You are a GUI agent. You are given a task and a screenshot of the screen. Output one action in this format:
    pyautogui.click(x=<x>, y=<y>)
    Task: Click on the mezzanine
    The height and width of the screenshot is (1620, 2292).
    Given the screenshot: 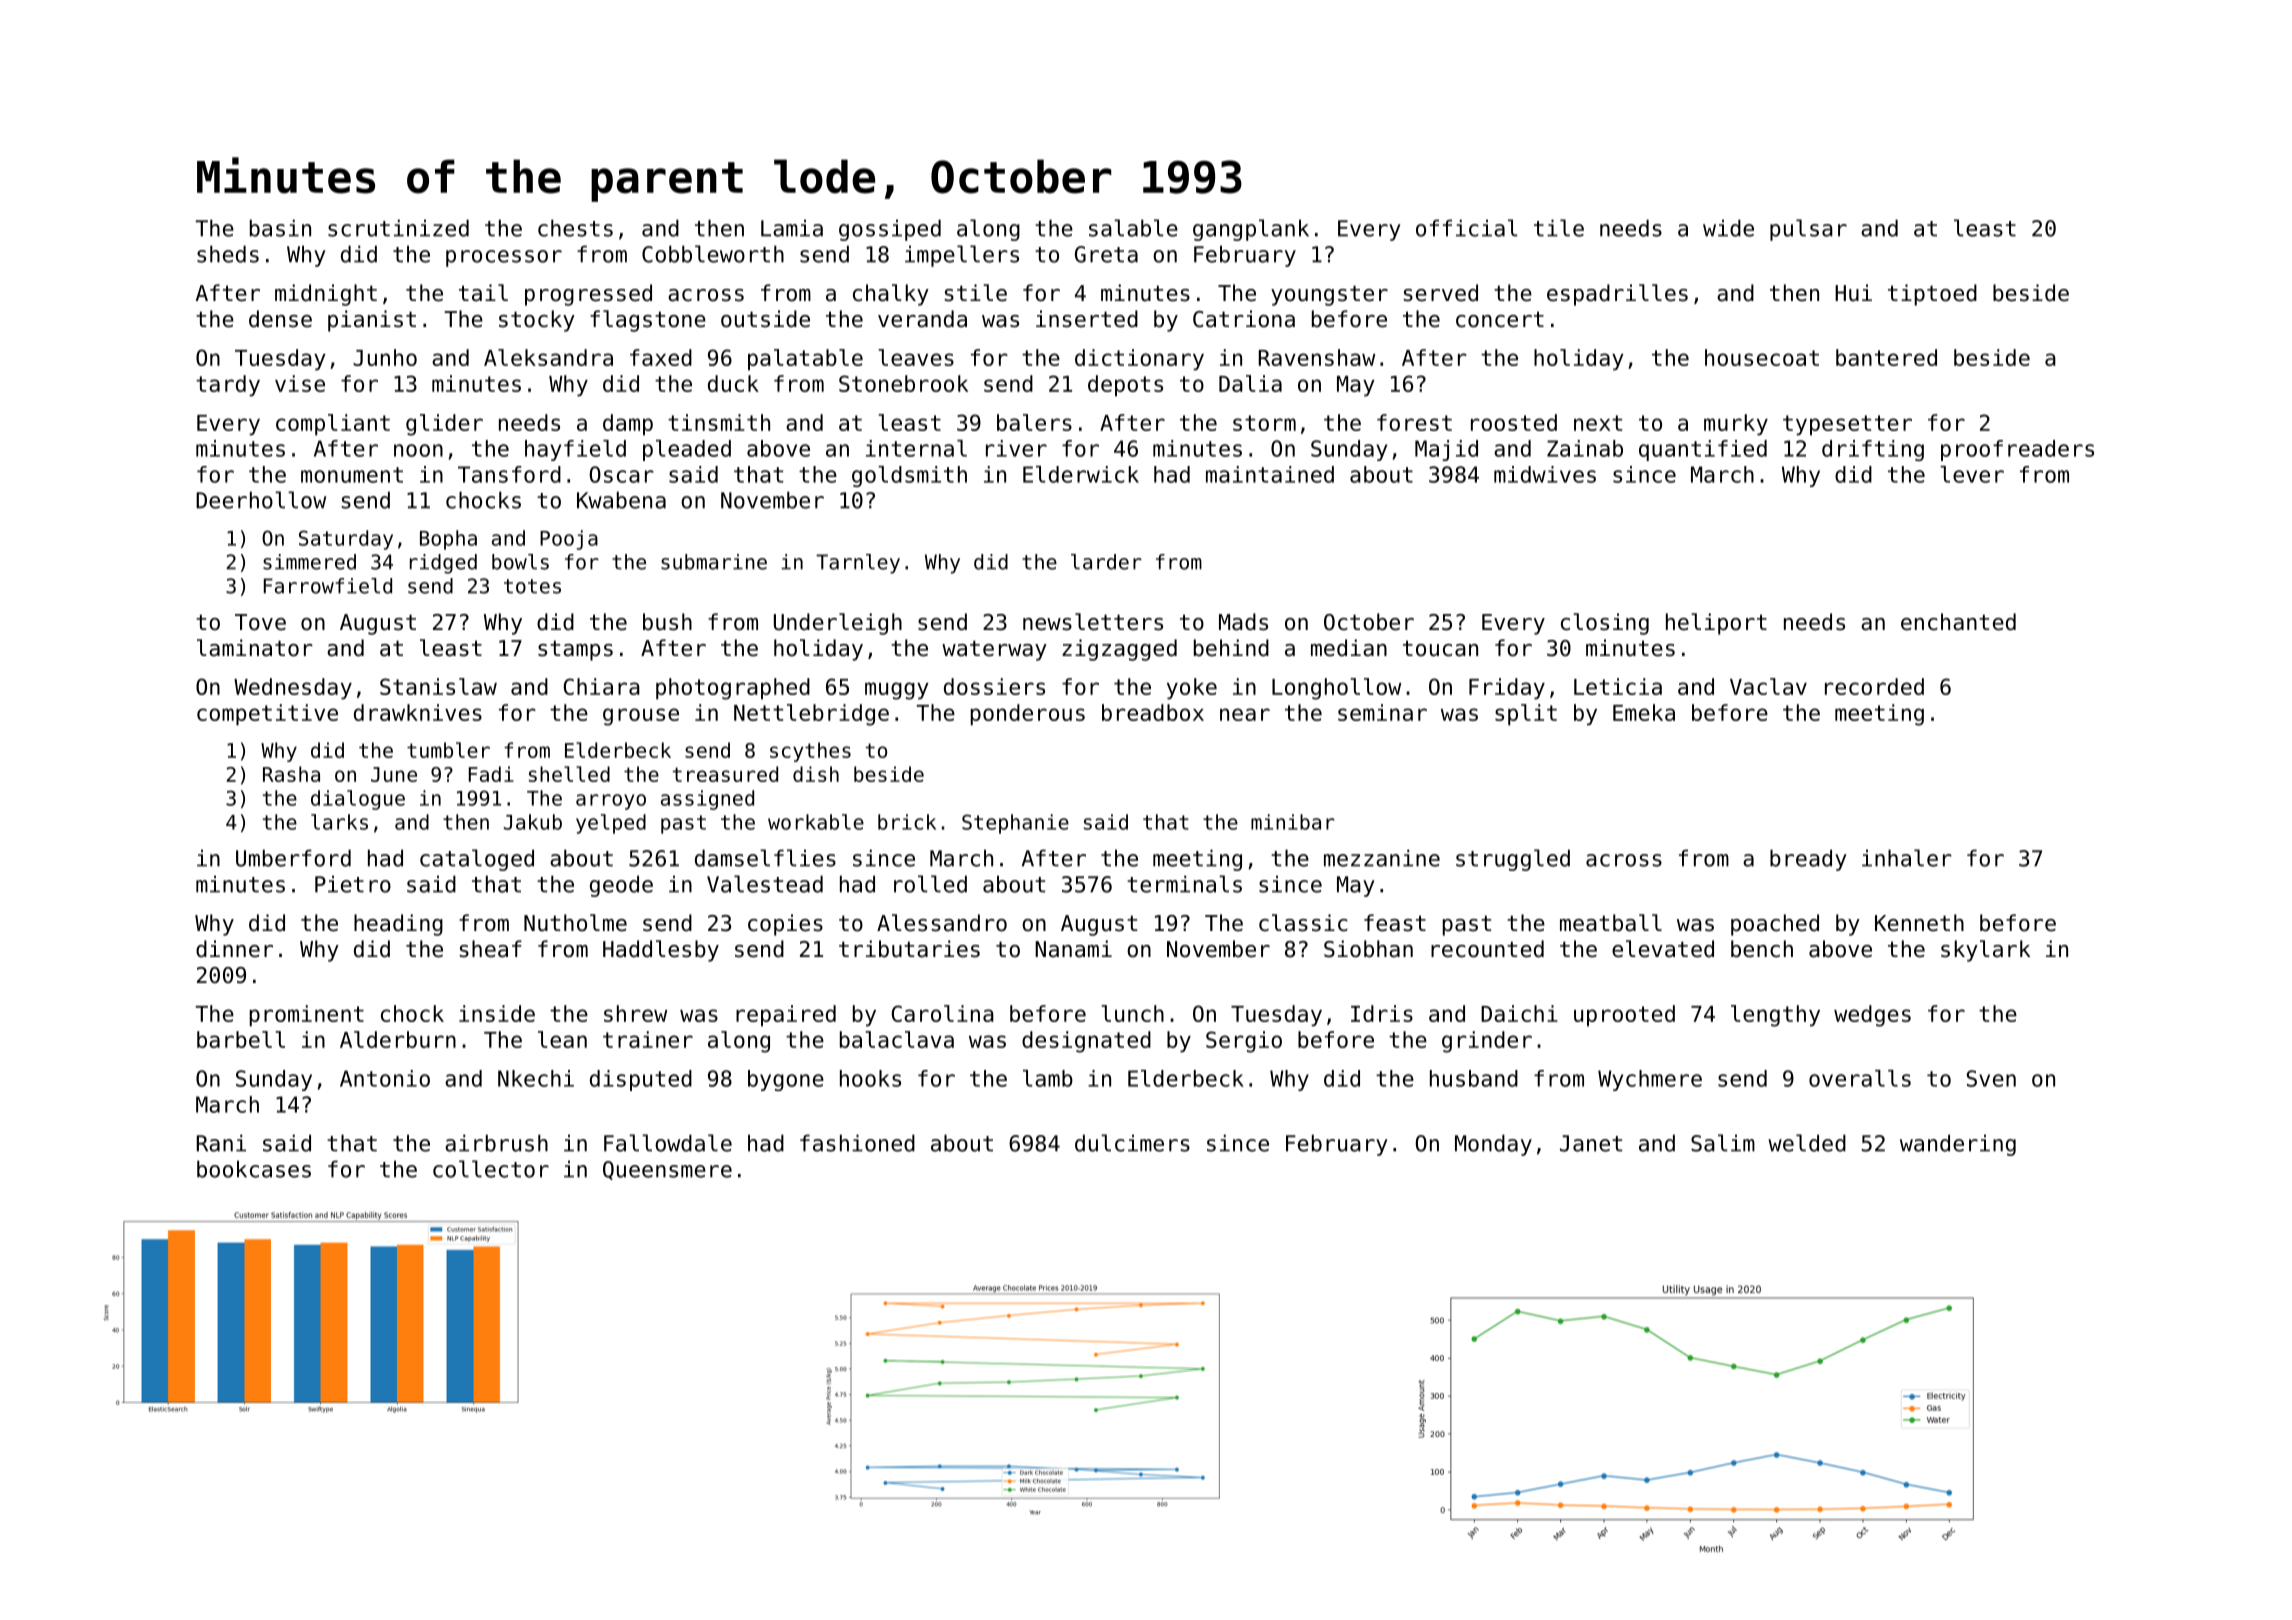 What is the action you would take?
    pyautogui.click(x=1382, y=858)
